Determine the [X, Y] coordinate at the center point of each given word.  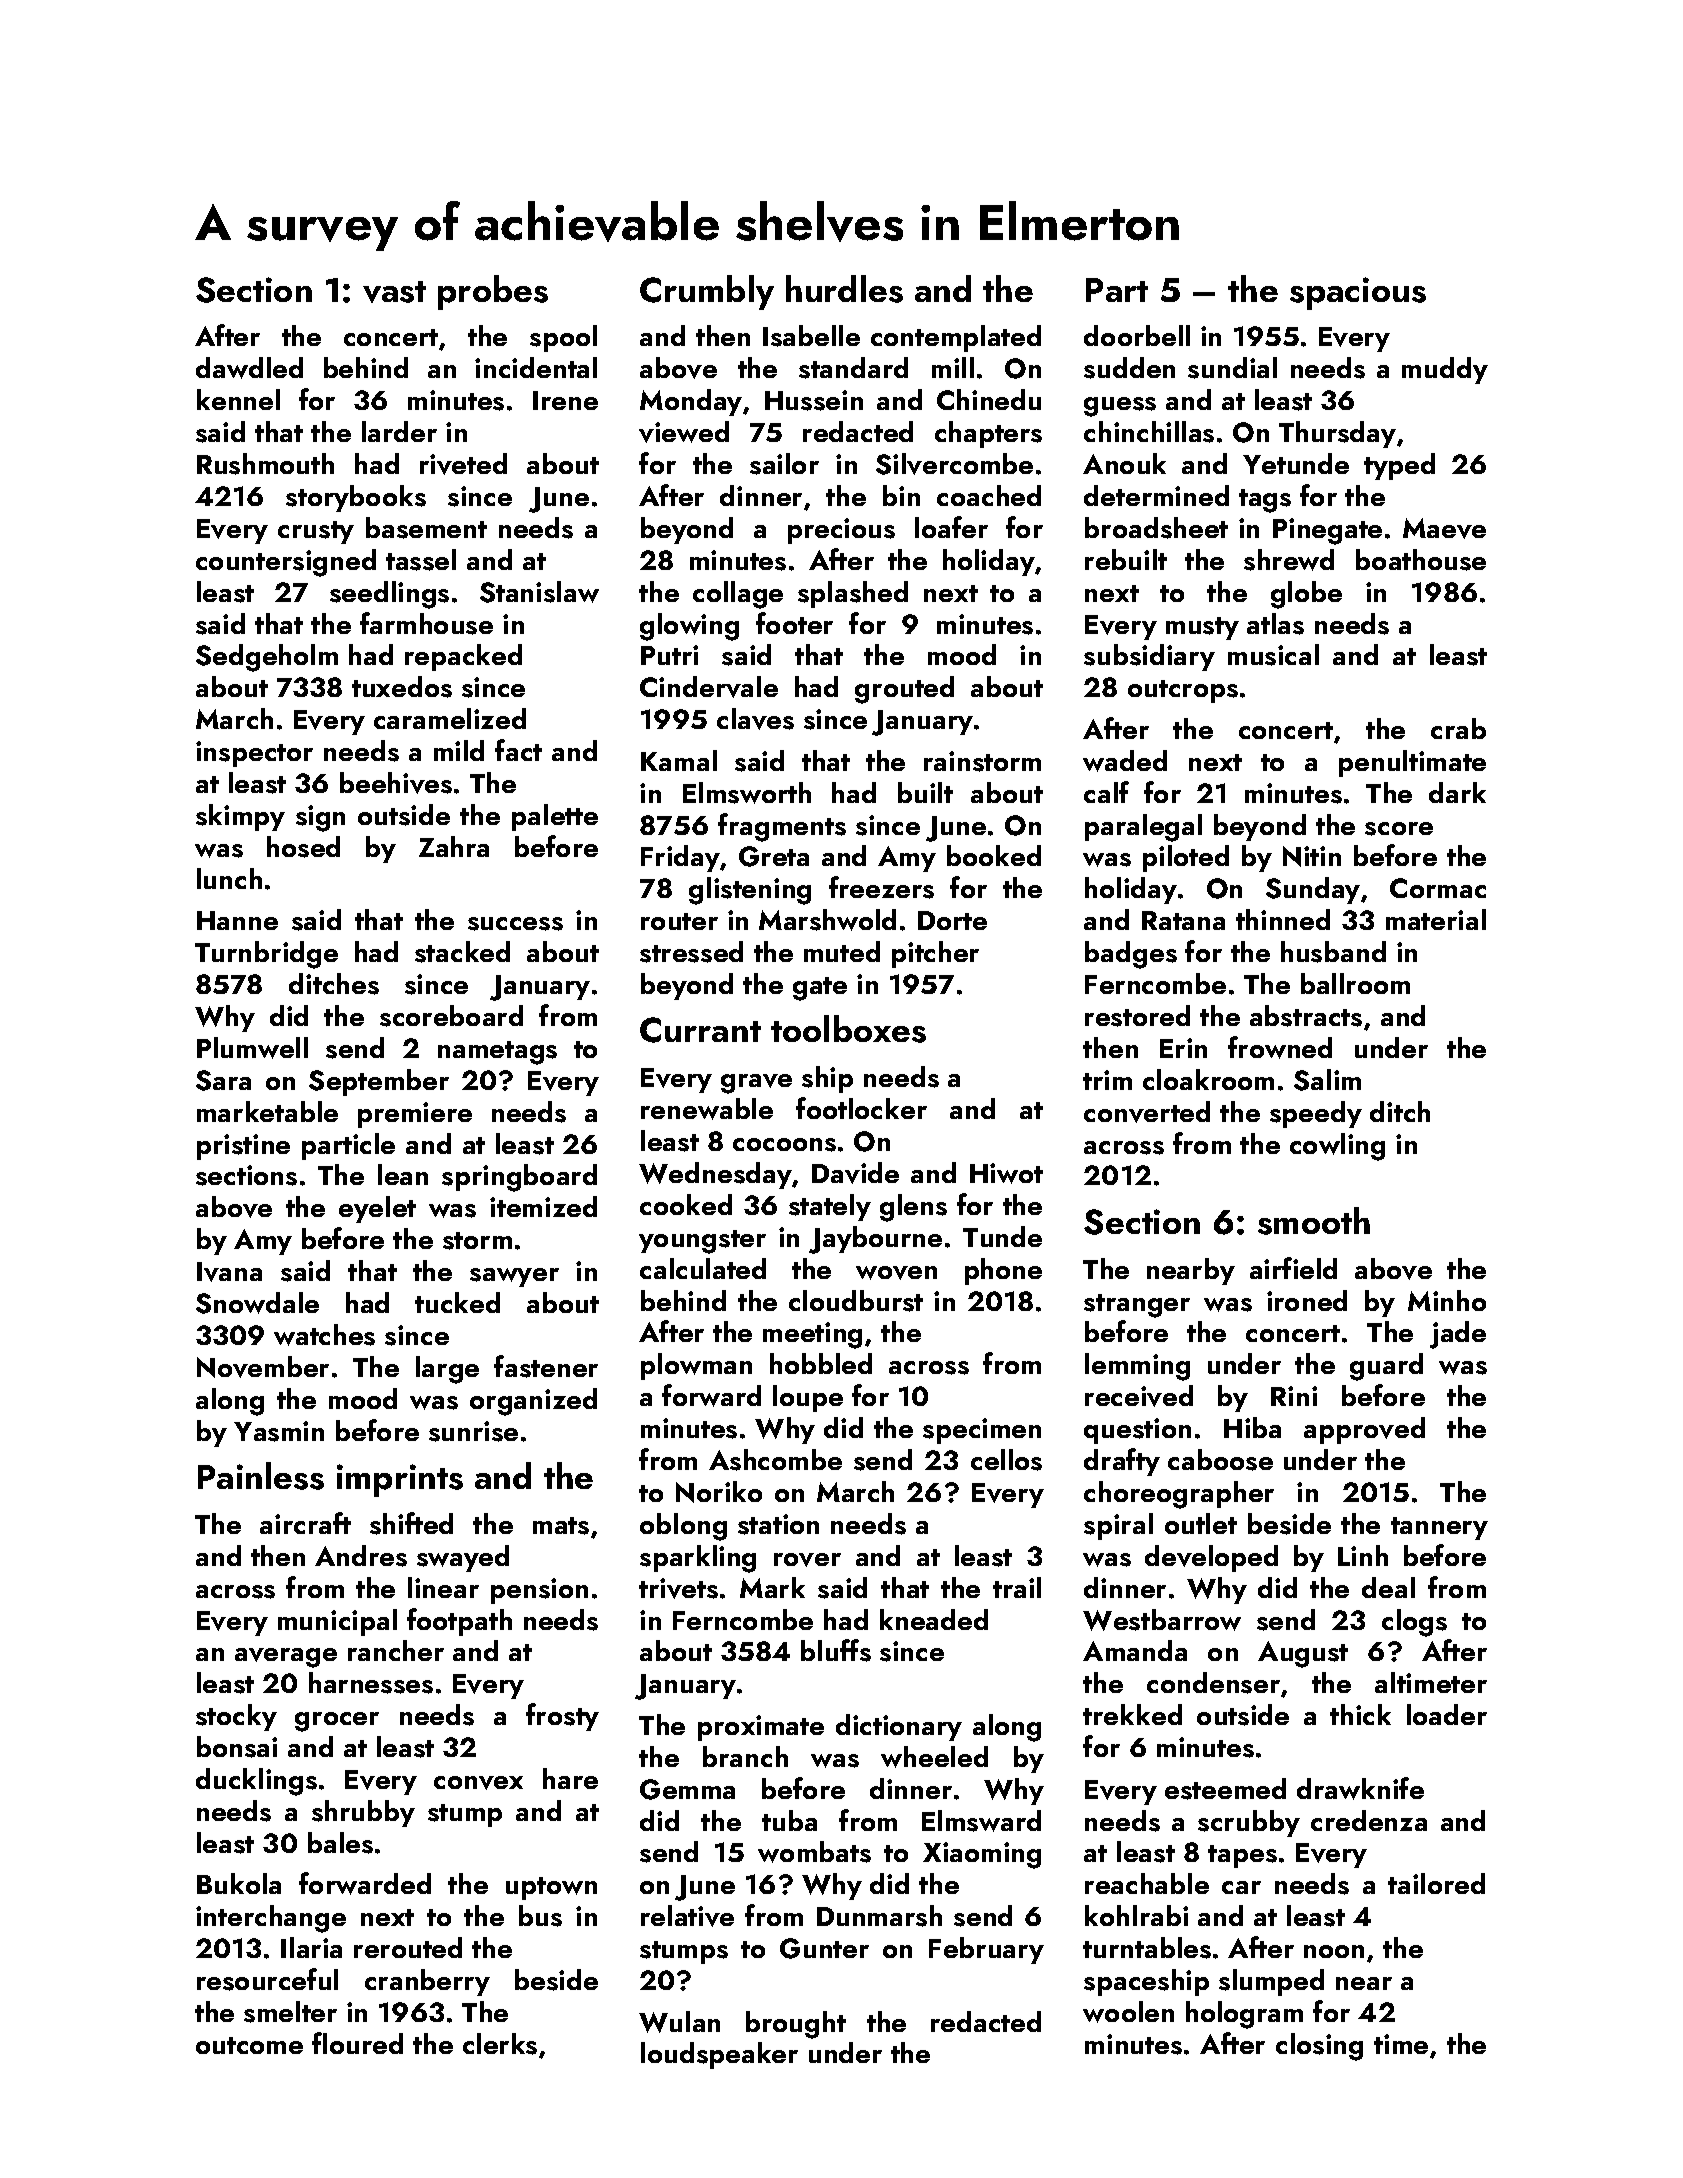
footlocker [861, 1108]
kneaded [934, 1619]
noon [1334, 1951]
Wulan [679, 2022]
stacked [462, 952]
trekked [1132, 1714]
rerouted [408, 1947]
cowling [1337, 1147]
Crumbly [707, 292]
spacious [1358, 293]
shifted [411, 1523]
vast [394, 292]
